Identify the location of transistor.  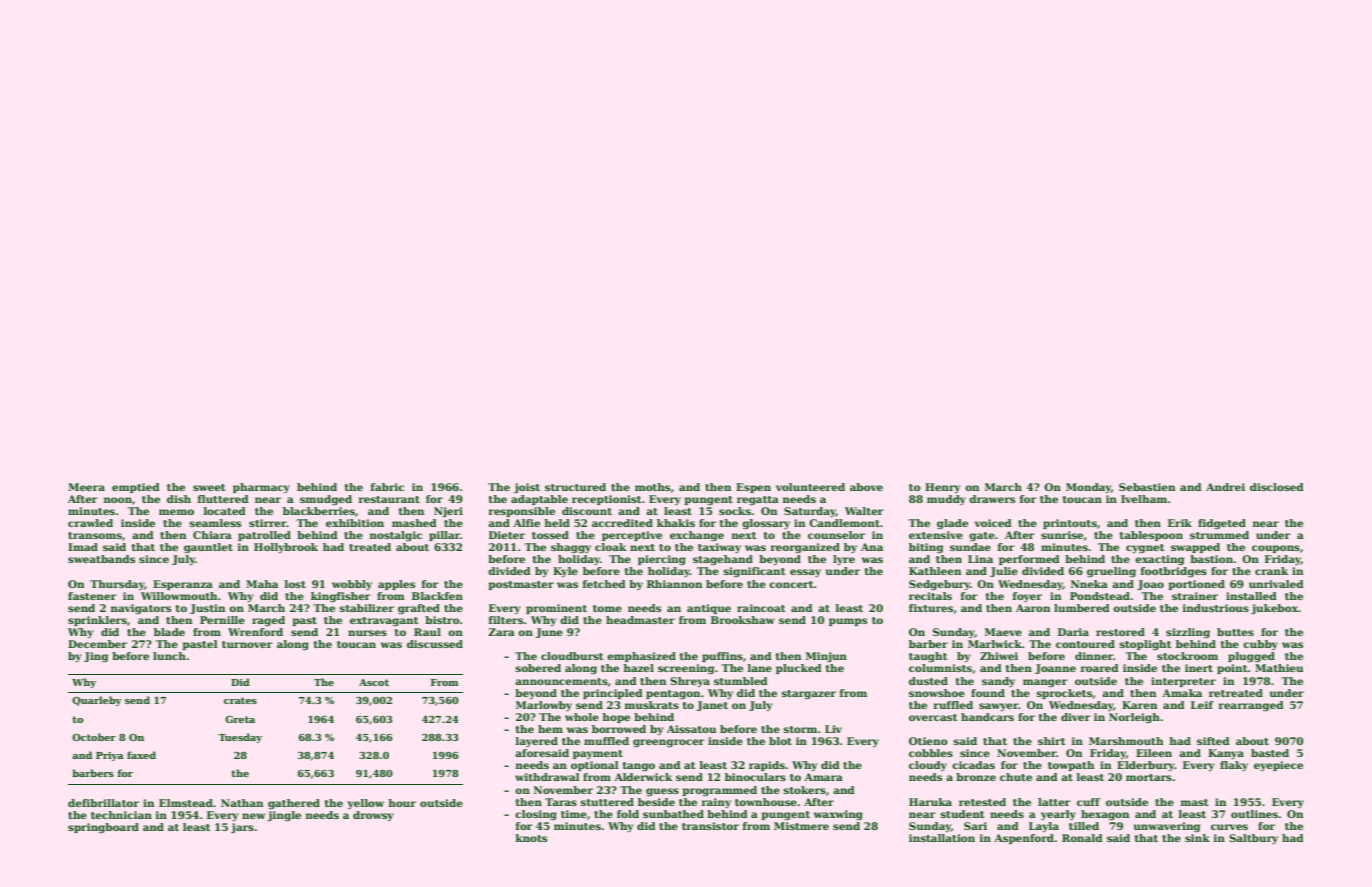
(710, 826).
